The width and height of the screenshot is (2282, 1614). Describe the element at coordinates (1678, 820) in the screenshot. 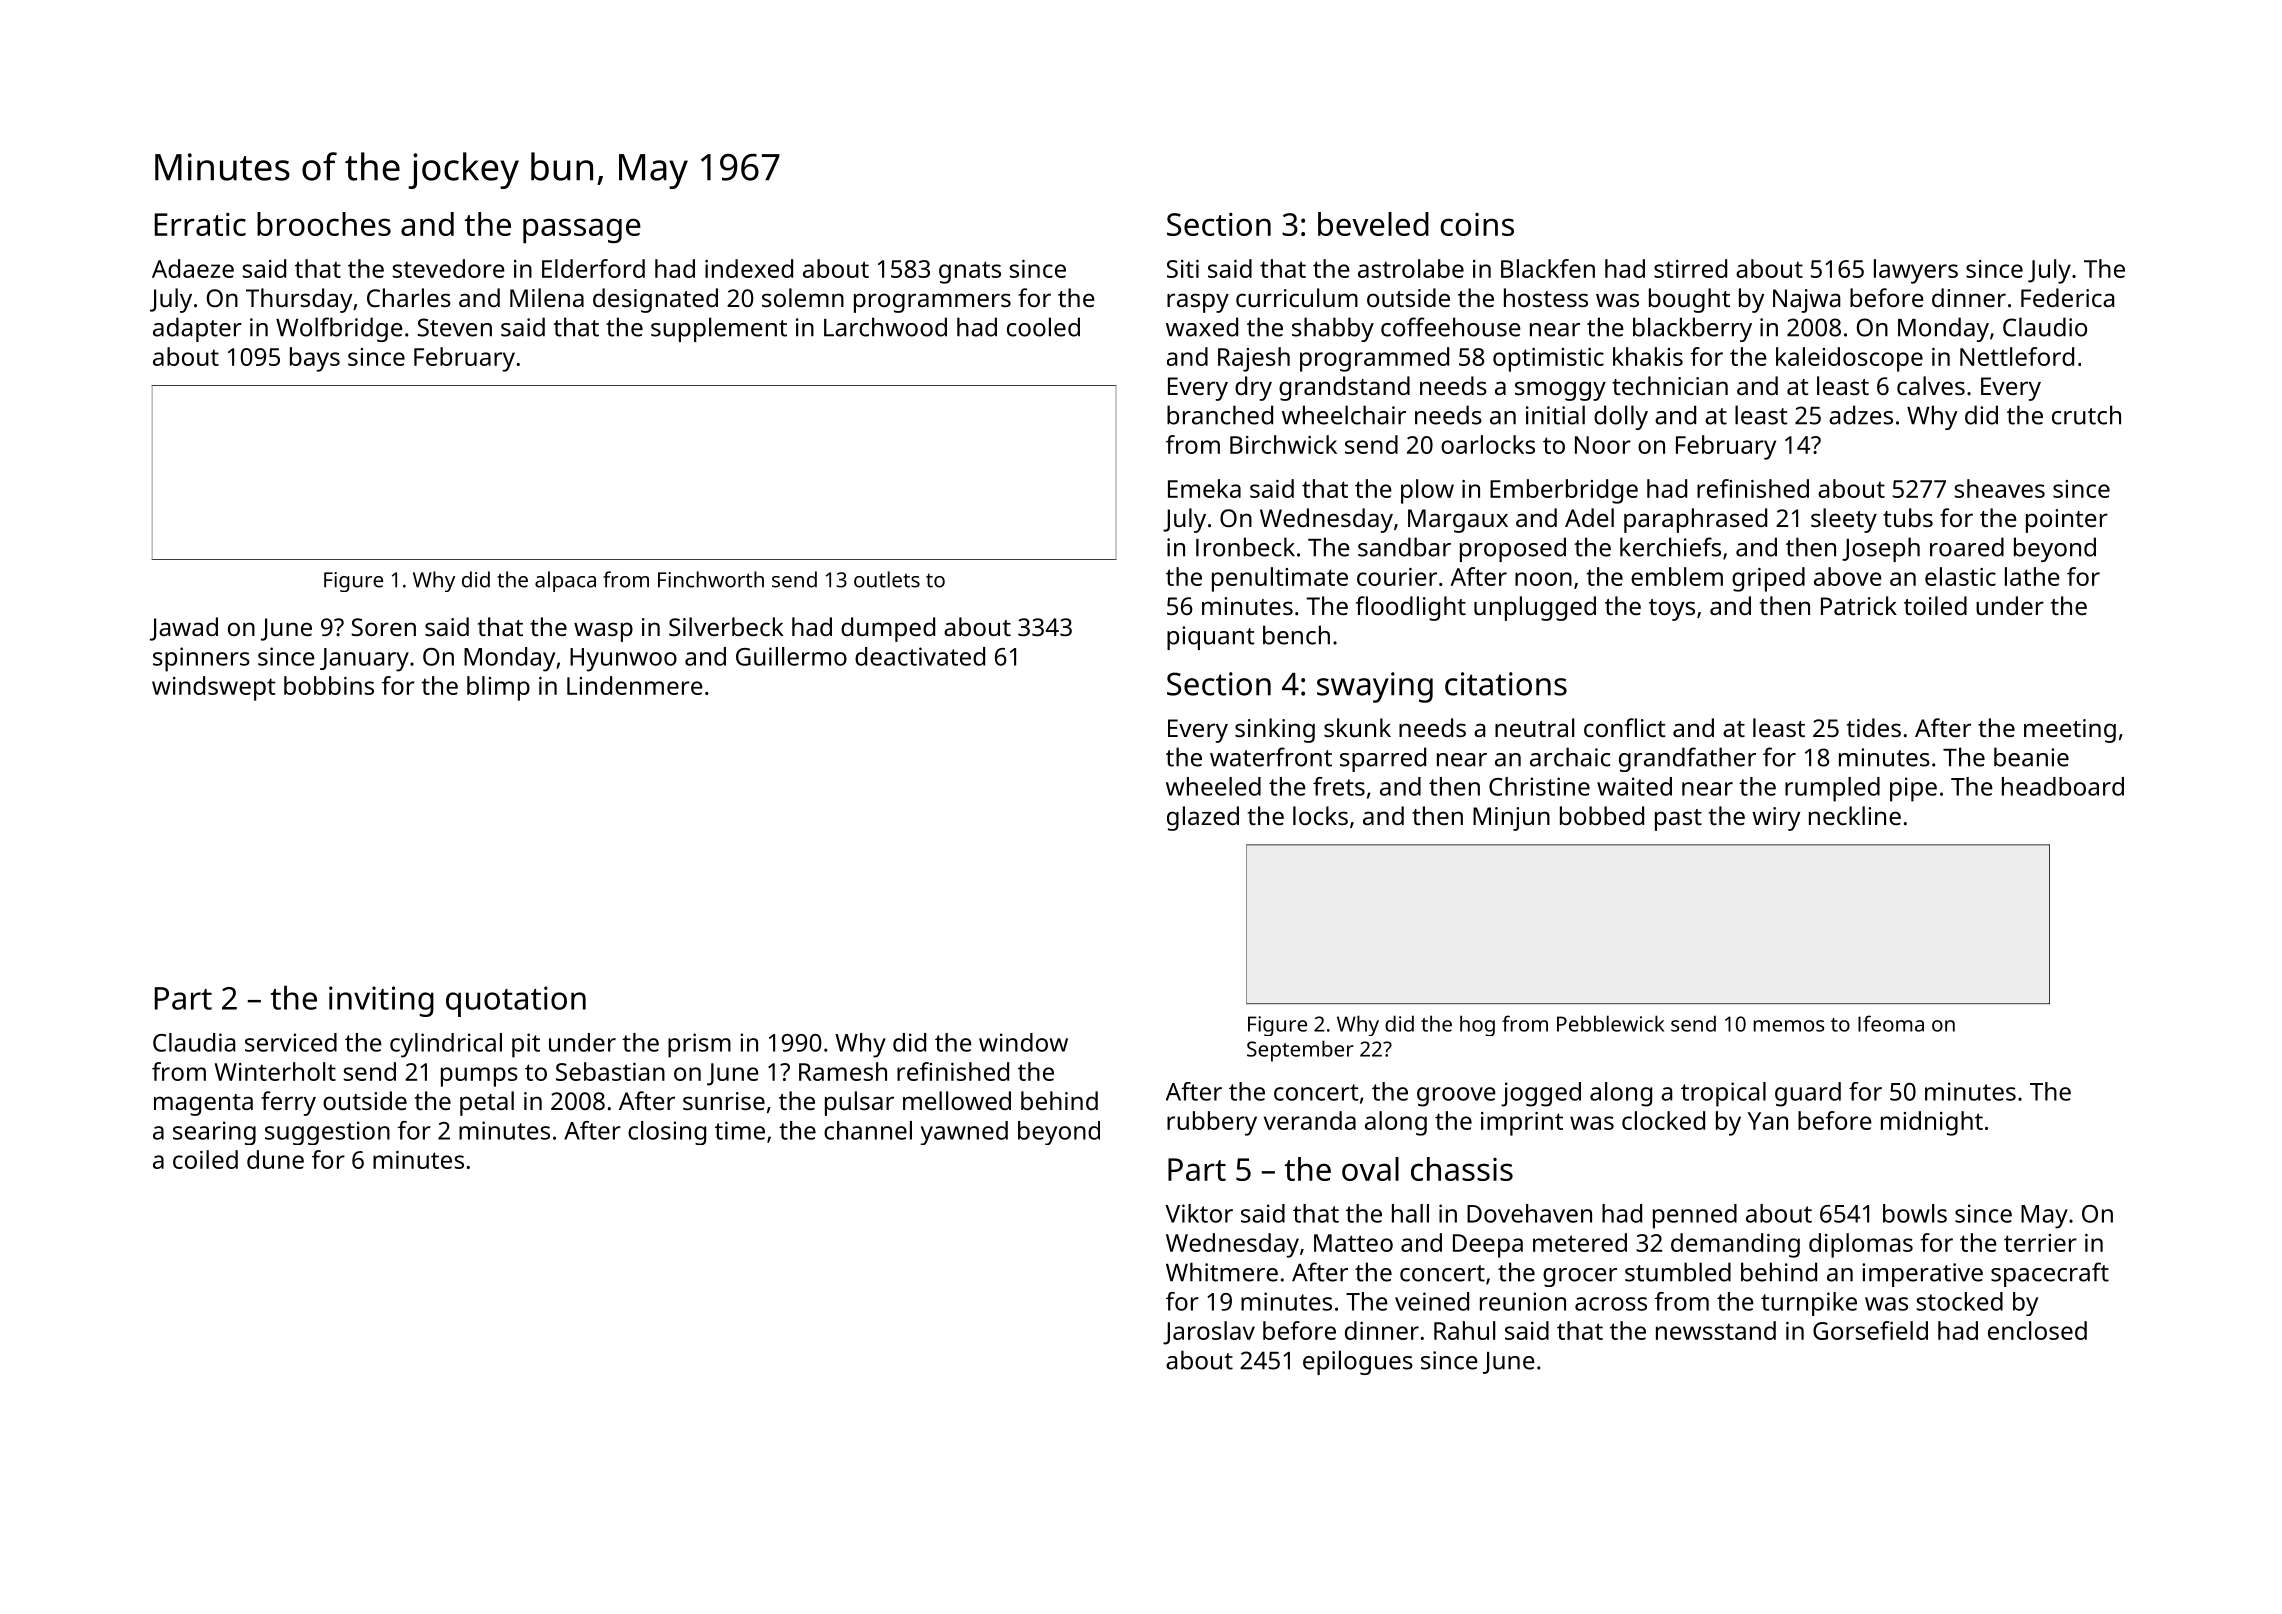

I see `past` at that location.
